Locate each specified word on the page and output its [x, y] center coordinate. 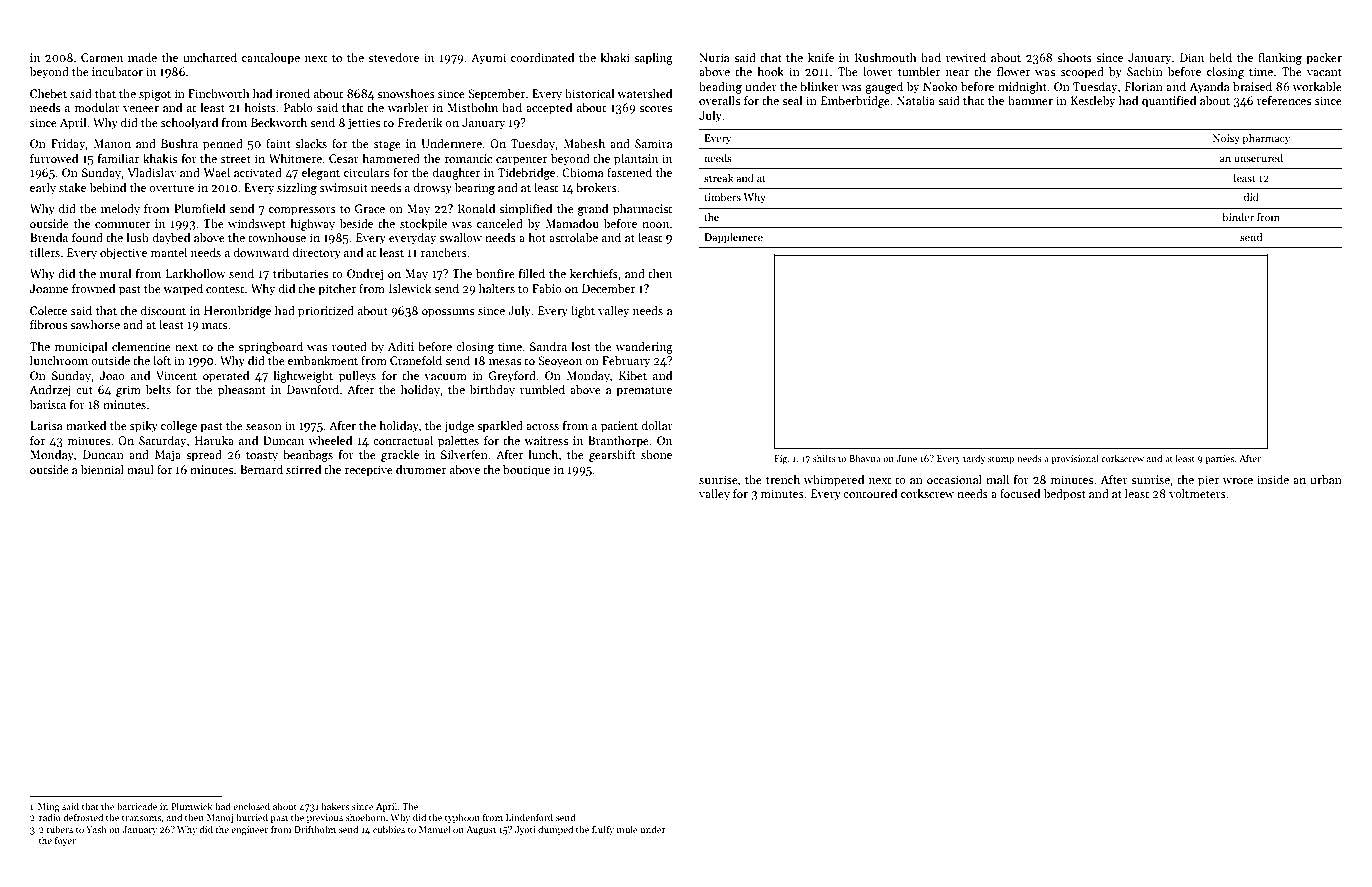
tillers [45, 252]
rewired [966, 57]
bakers [335, 806]
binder [1238, 216]
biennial [102, 469]
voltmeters [1197, 493]
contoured [870, 493]
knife [821, 57]
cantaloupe [271, 59]
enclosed [251, 806]
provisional [1074, 459]
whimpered [834, 481]
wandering [644, 348]
